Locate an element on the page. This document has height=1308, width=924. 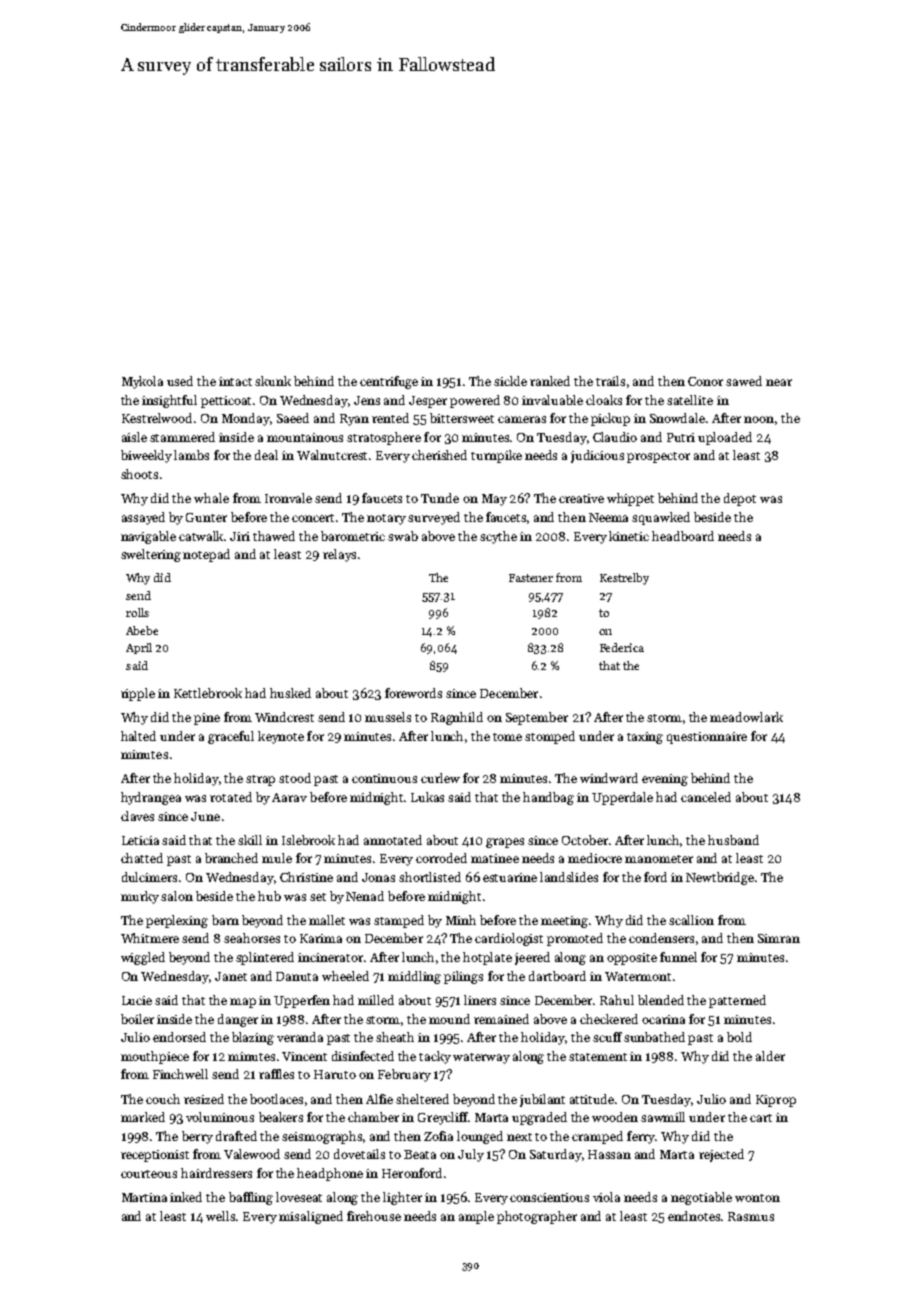
strap is located at coordinates (260, 780).
